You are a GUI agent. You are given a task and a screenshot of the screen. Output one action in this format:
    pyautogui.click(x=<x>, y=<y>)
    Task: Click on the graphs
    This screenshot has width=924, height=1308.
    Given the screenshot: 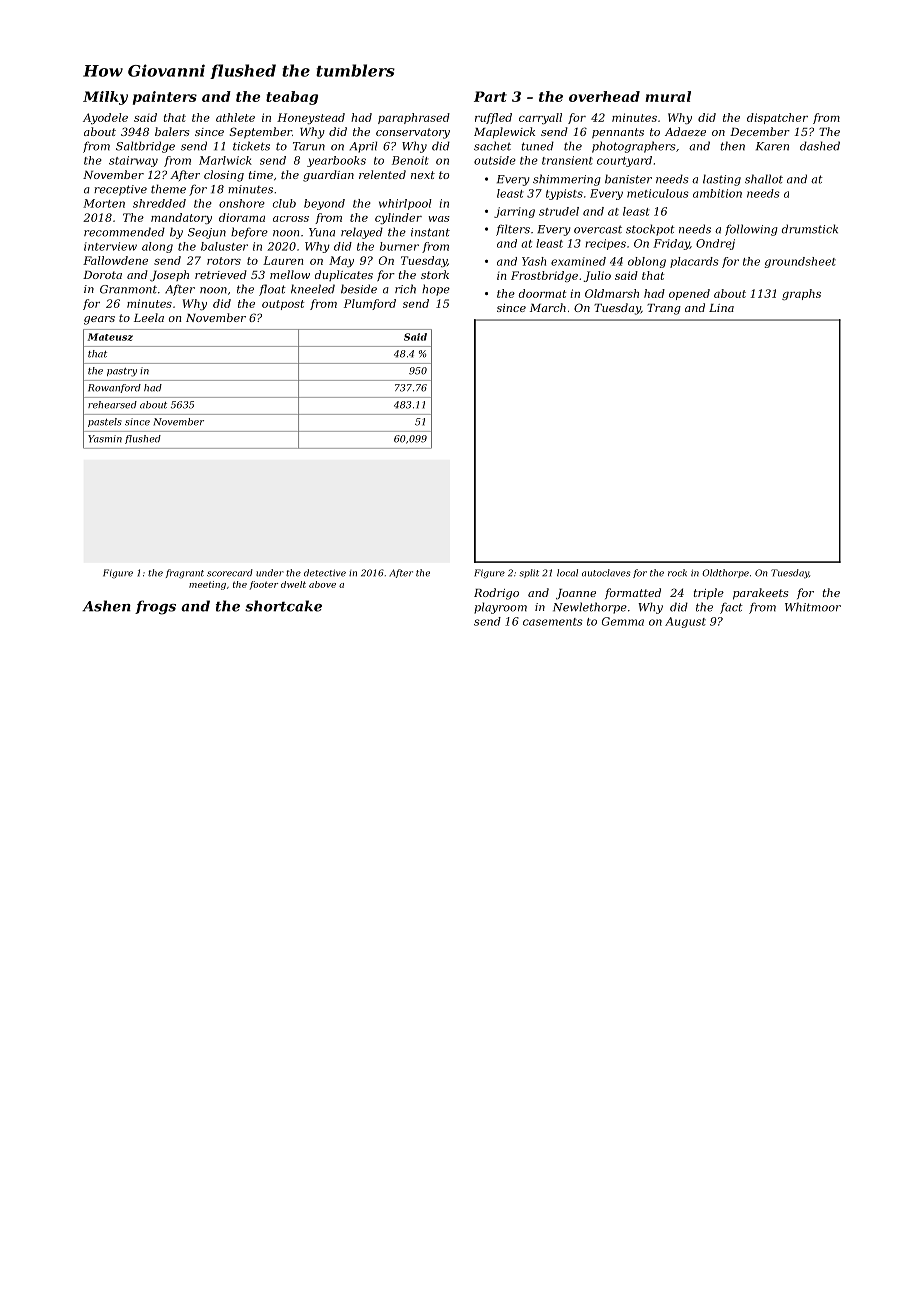 What is the action you would take?
    pyautogui.click(x=801, y=294)
